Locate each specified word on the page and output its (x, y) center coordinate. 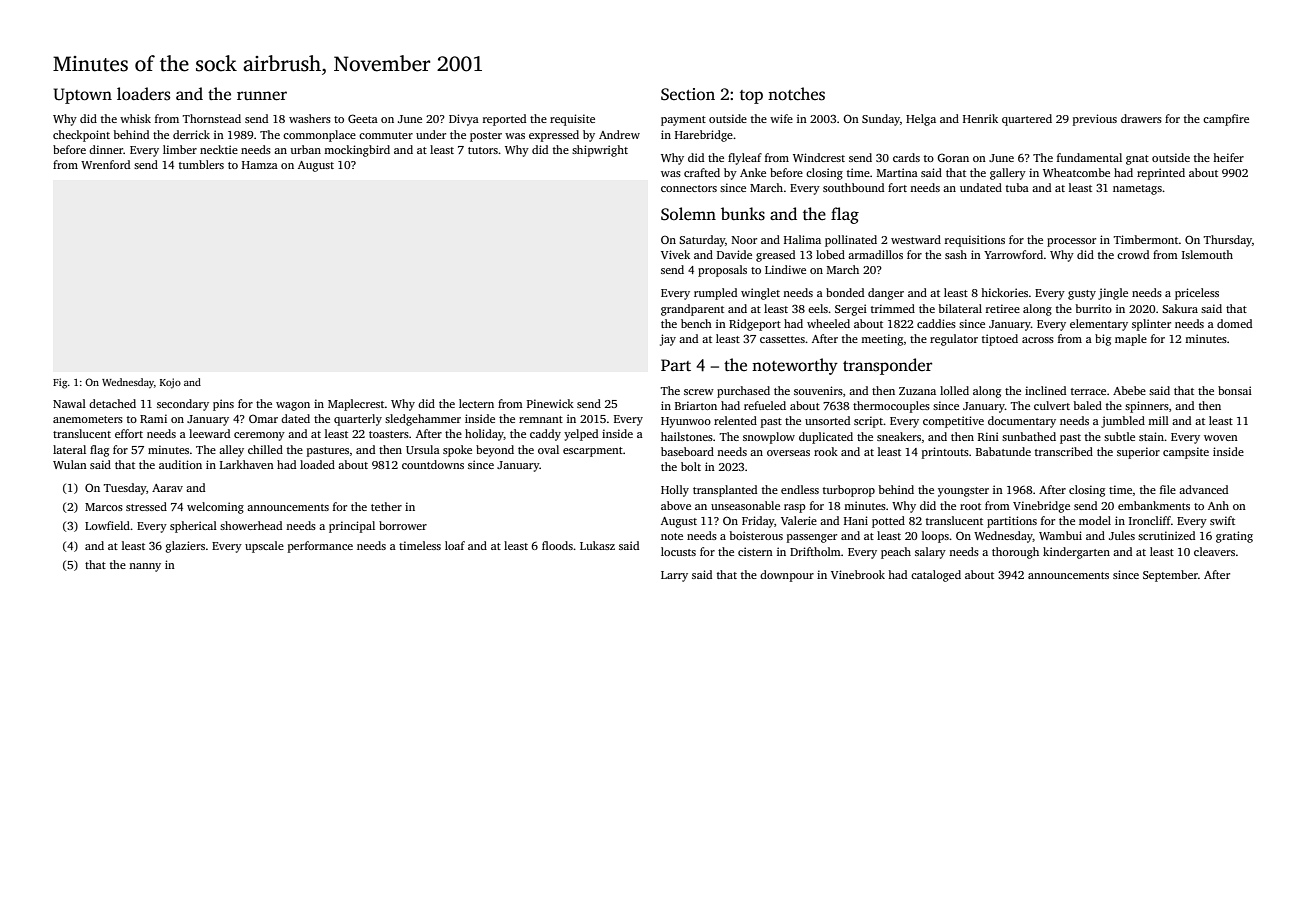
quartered (1027, 120)
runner (262, 96)
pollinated (851, 241)
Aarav (167, 488)
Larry (674, 576)
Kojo (170, 383)
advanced (1203, 489)
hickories (1004, 292)
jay (668, 340)
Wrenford (105, 164)
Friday (758, 522)
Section (688, 94)
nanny (145, 567)
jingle (1113, 294)
